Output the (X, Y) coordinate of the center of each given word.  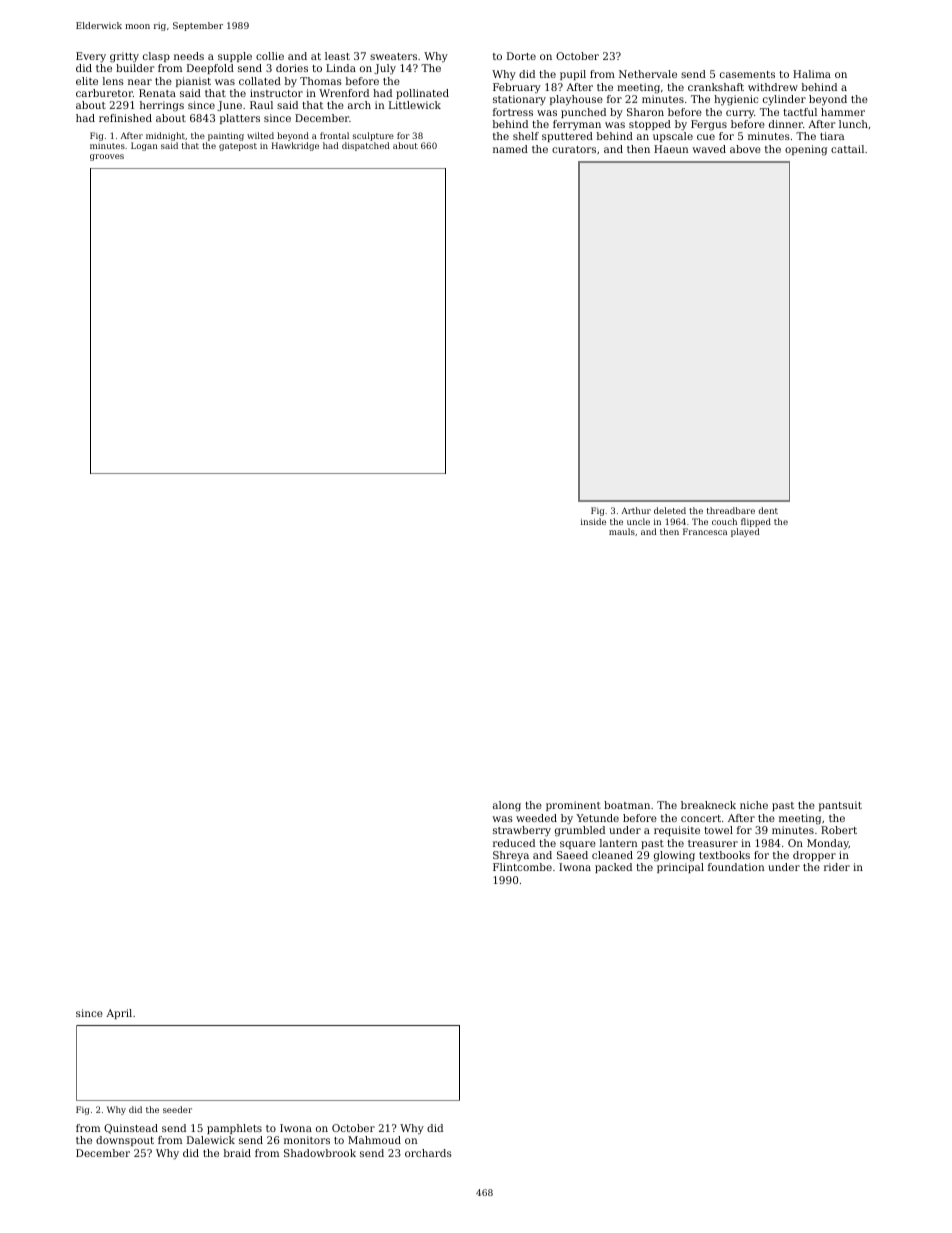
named (510, 149)
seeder (177, 1109)
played (745, 532)
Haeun (671, 149)
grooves (107, 157)
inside (593, 521)
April (119, 1014)
